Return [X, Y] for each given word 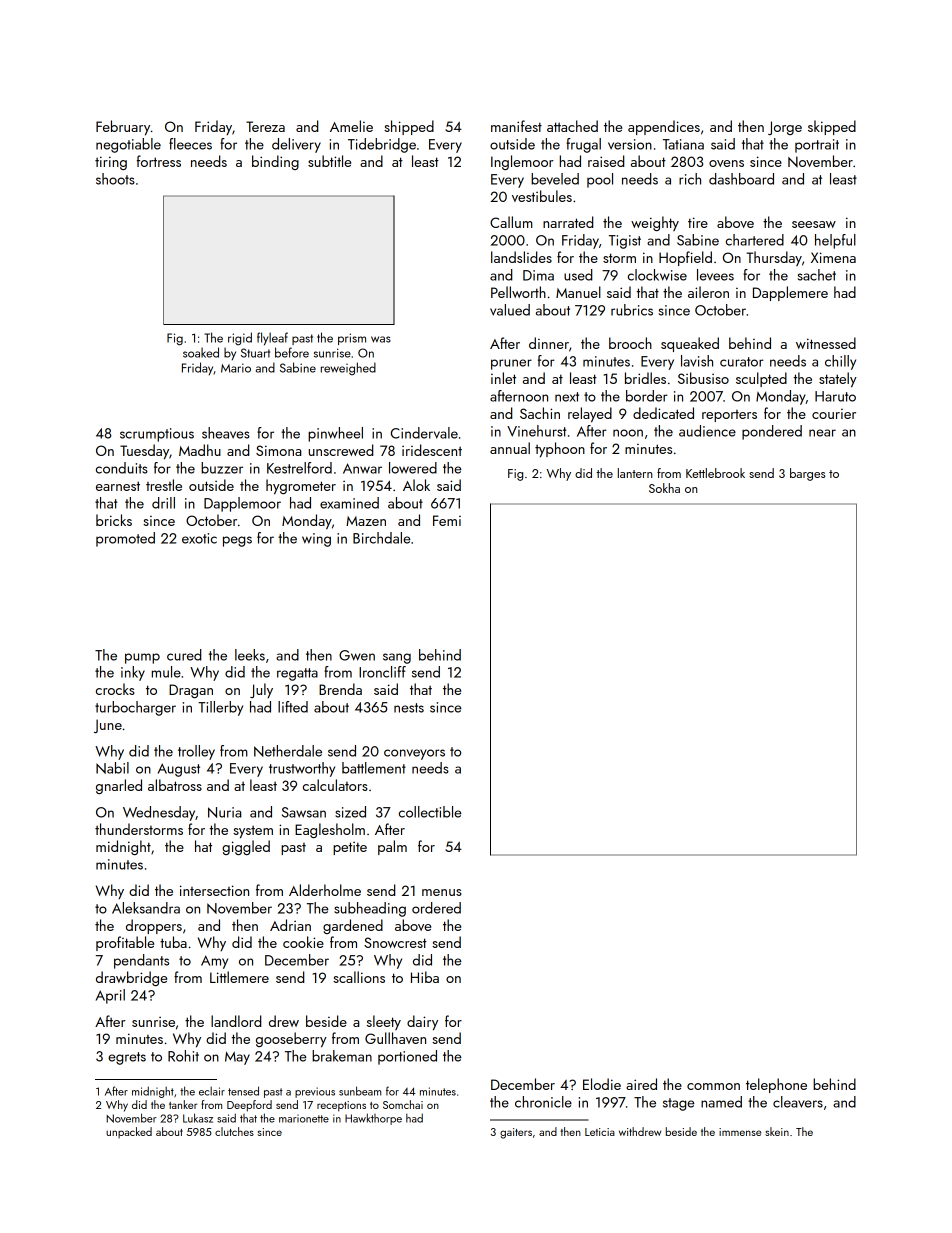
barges [807, 474]
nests [409, 708]
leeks [250, 655]
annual [510, 448]
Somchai [403, 1104]
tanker [183, 1104]
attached [572, 126]
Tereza [265, 126]
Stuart [255, 353]
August [179, 770]
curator [741, 362]
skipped [832, 127]
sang [397, 658]
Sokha [664, 488]
